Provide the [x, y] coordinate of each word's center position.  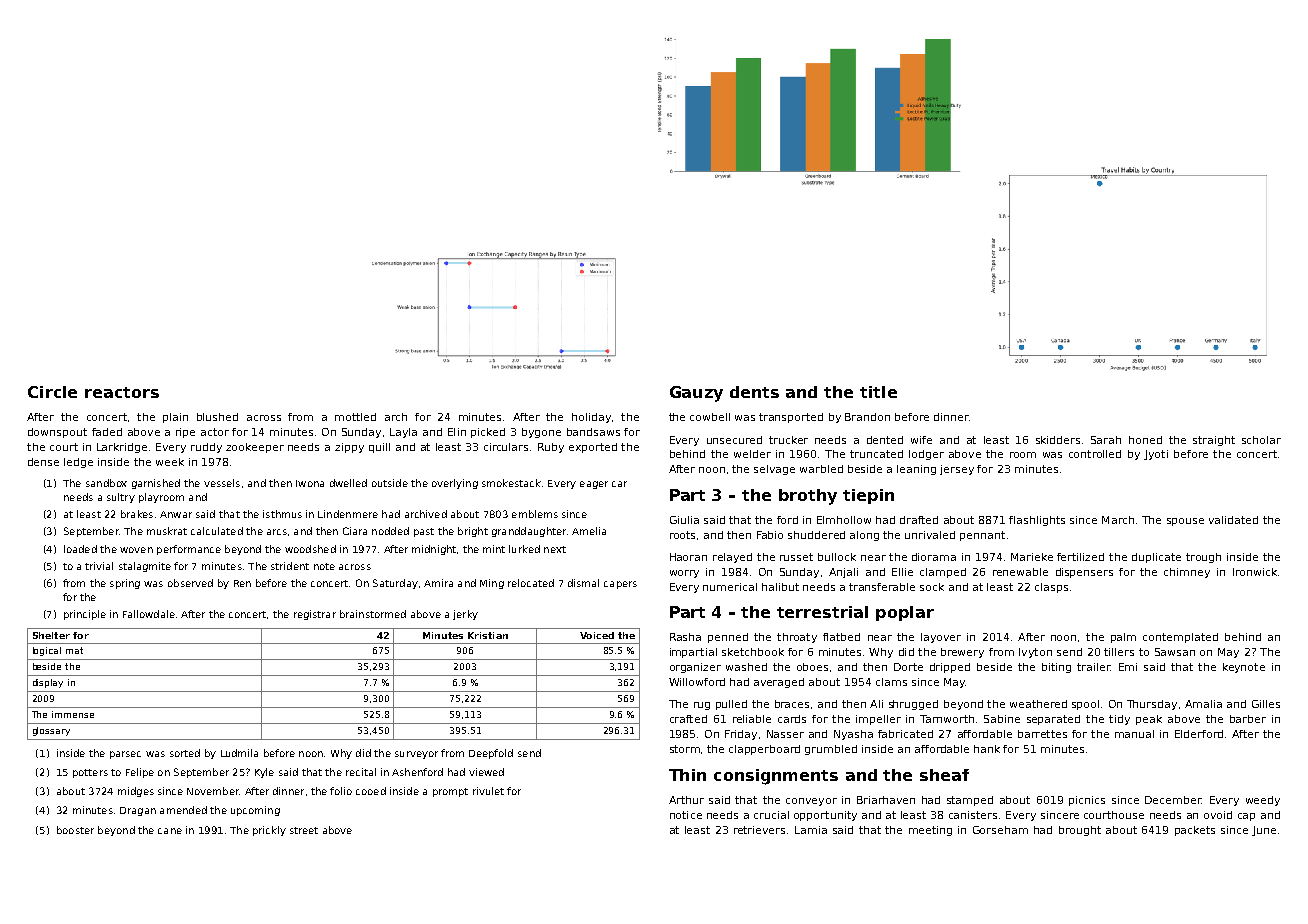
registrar [315, 615]
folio [341, 791]
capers [620, 585]
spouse [1185, 522]
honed [1145, 440]
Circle [52, 392]
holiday [591, 418]
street [304, 830]
